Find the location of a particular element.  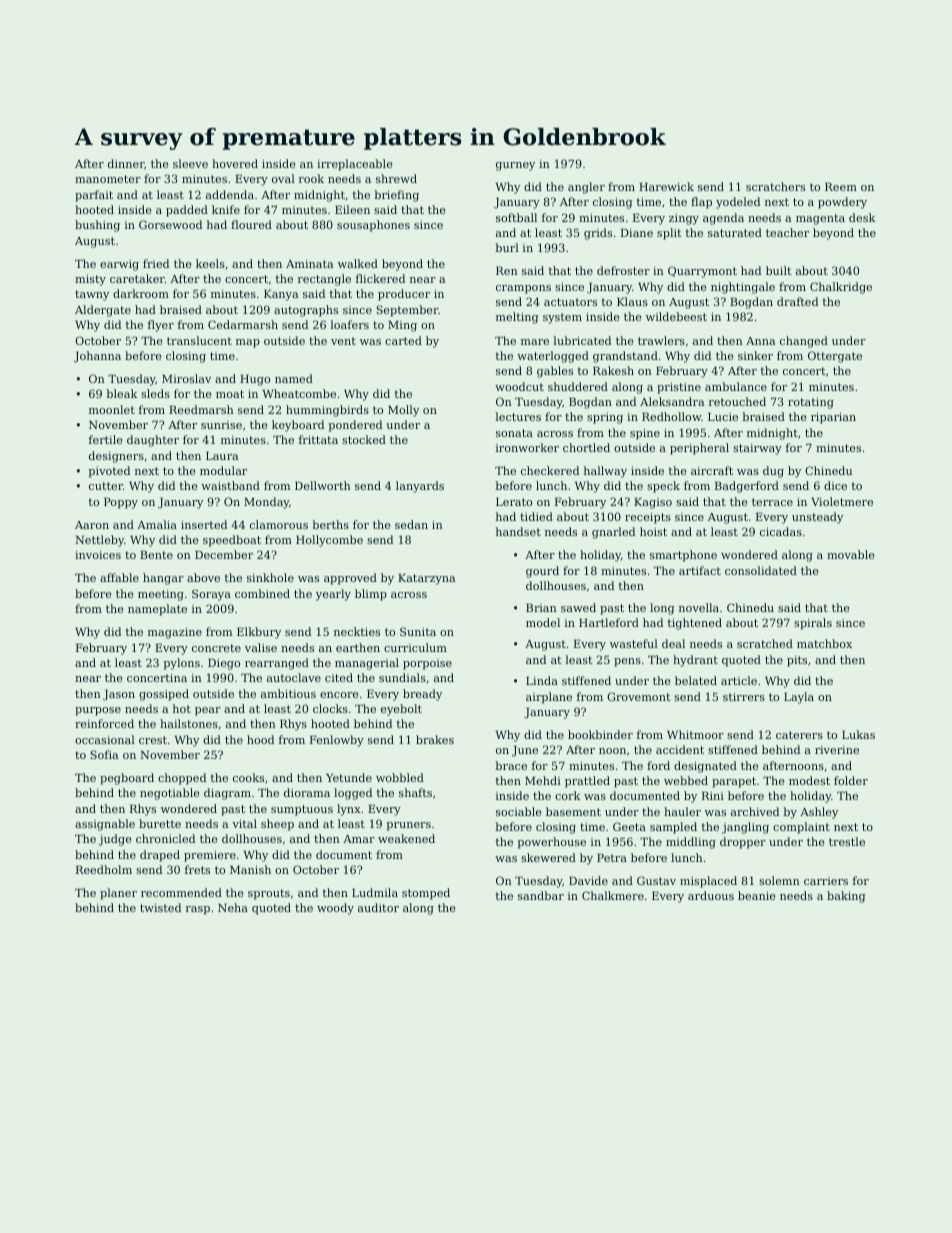

gurney is located at coordinates (515, 166).
